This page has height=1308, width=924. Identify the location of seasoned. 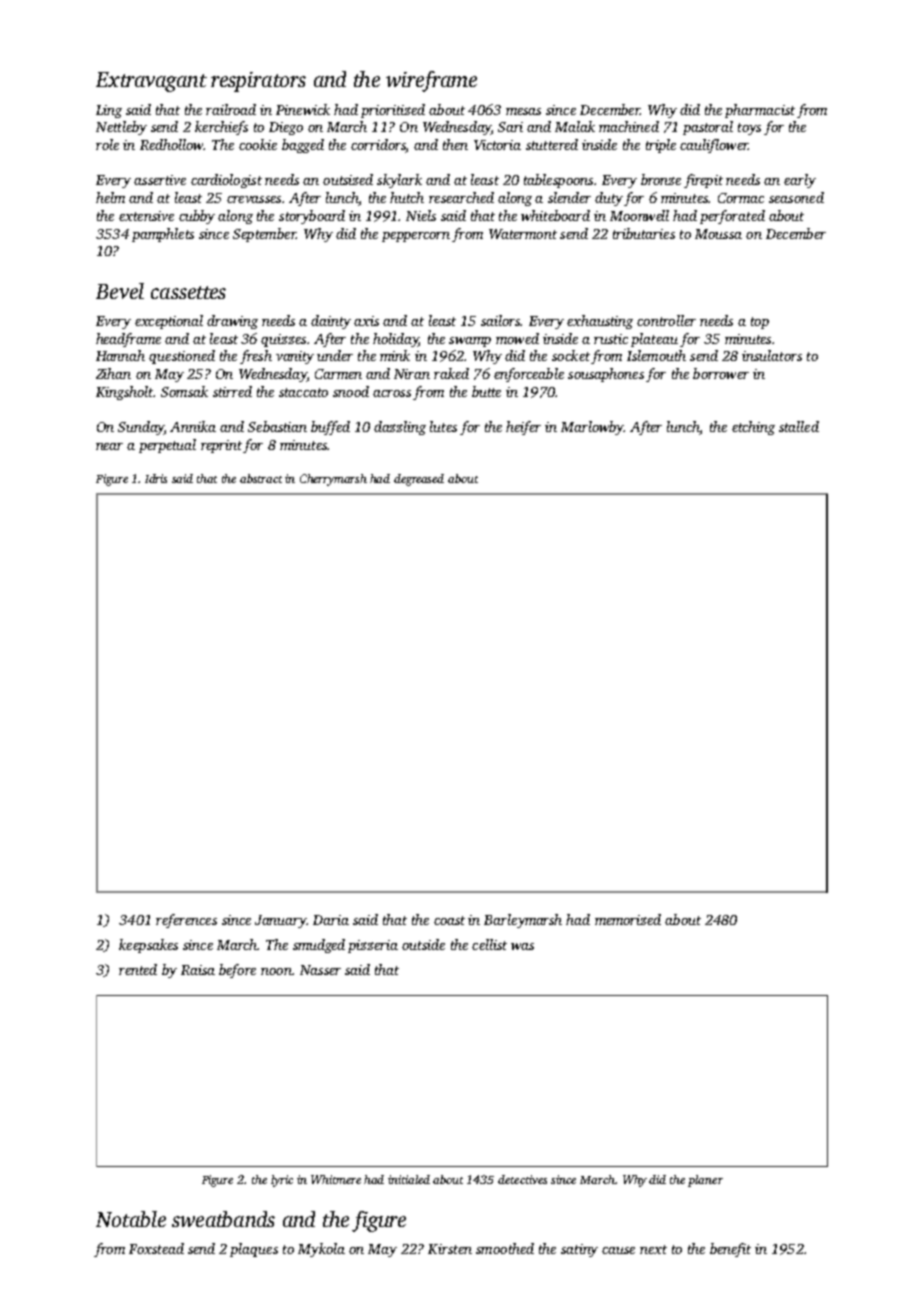
(796, 197).
